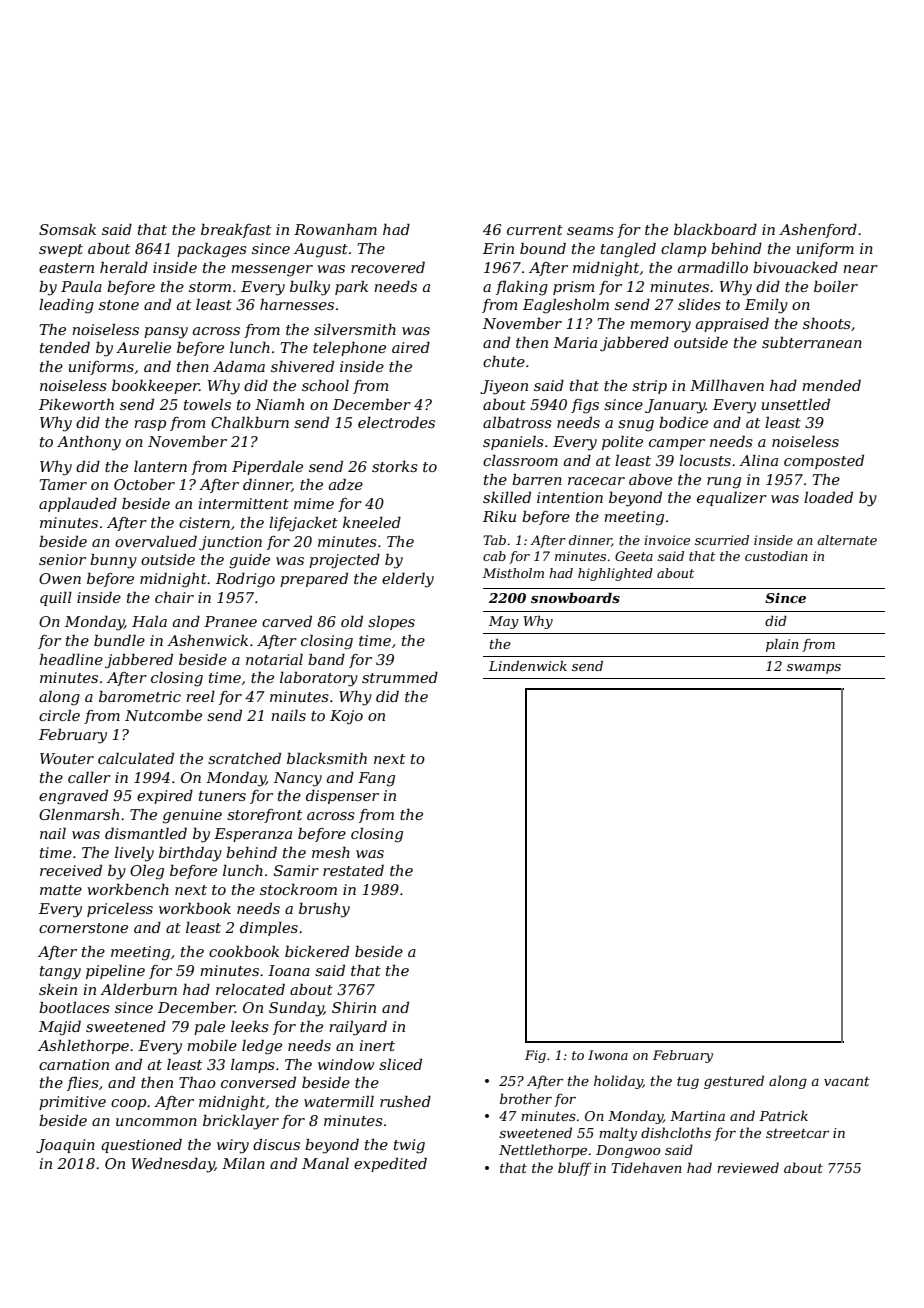  Describe the element at coordinates (192, 816) in the page. I see `genuine` at that location.
